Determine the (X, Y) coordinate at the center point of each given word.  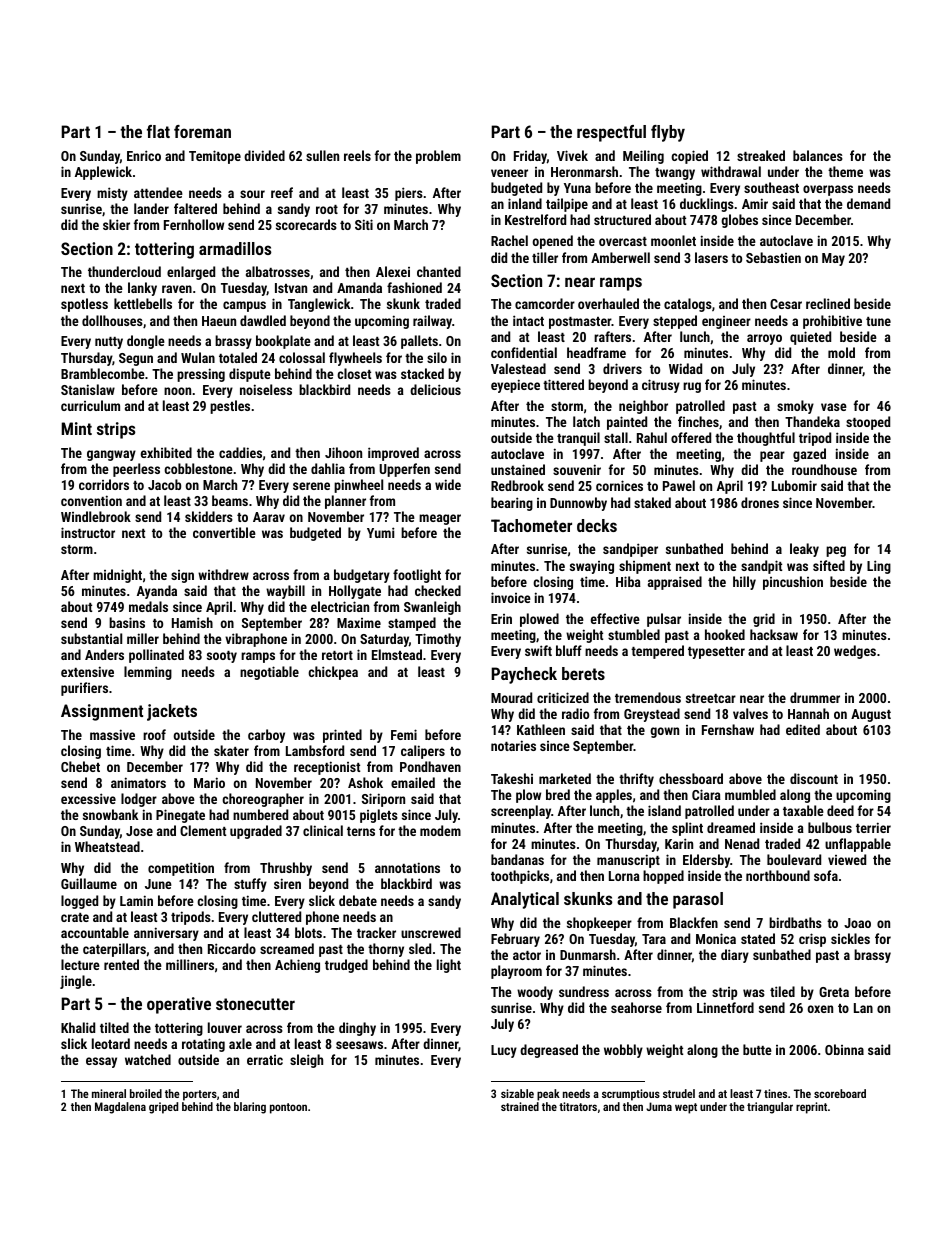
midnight (117, 576)
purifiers (84, 689)
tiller (545, 257)
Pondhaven (430, 766)
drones (760, 502)
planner (345, 502)
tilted (114, 1027)
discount (814, 778)
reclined (828, 303)
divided (264, 155)
